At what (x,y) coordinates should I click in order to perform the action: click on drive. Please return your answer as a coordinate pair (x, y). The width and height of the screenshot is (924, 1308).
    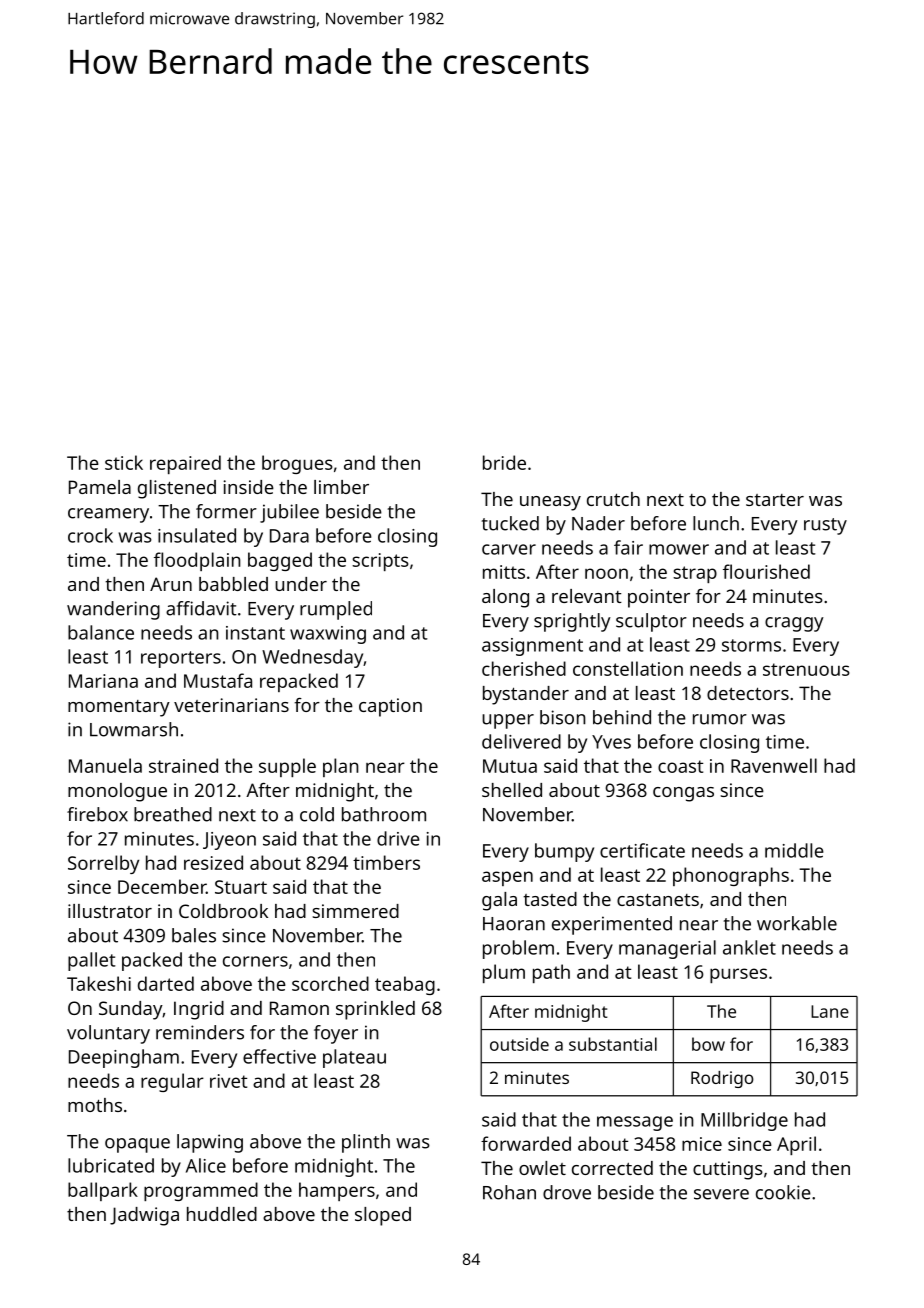
    Looking at the image, I should click on (398, 838).
